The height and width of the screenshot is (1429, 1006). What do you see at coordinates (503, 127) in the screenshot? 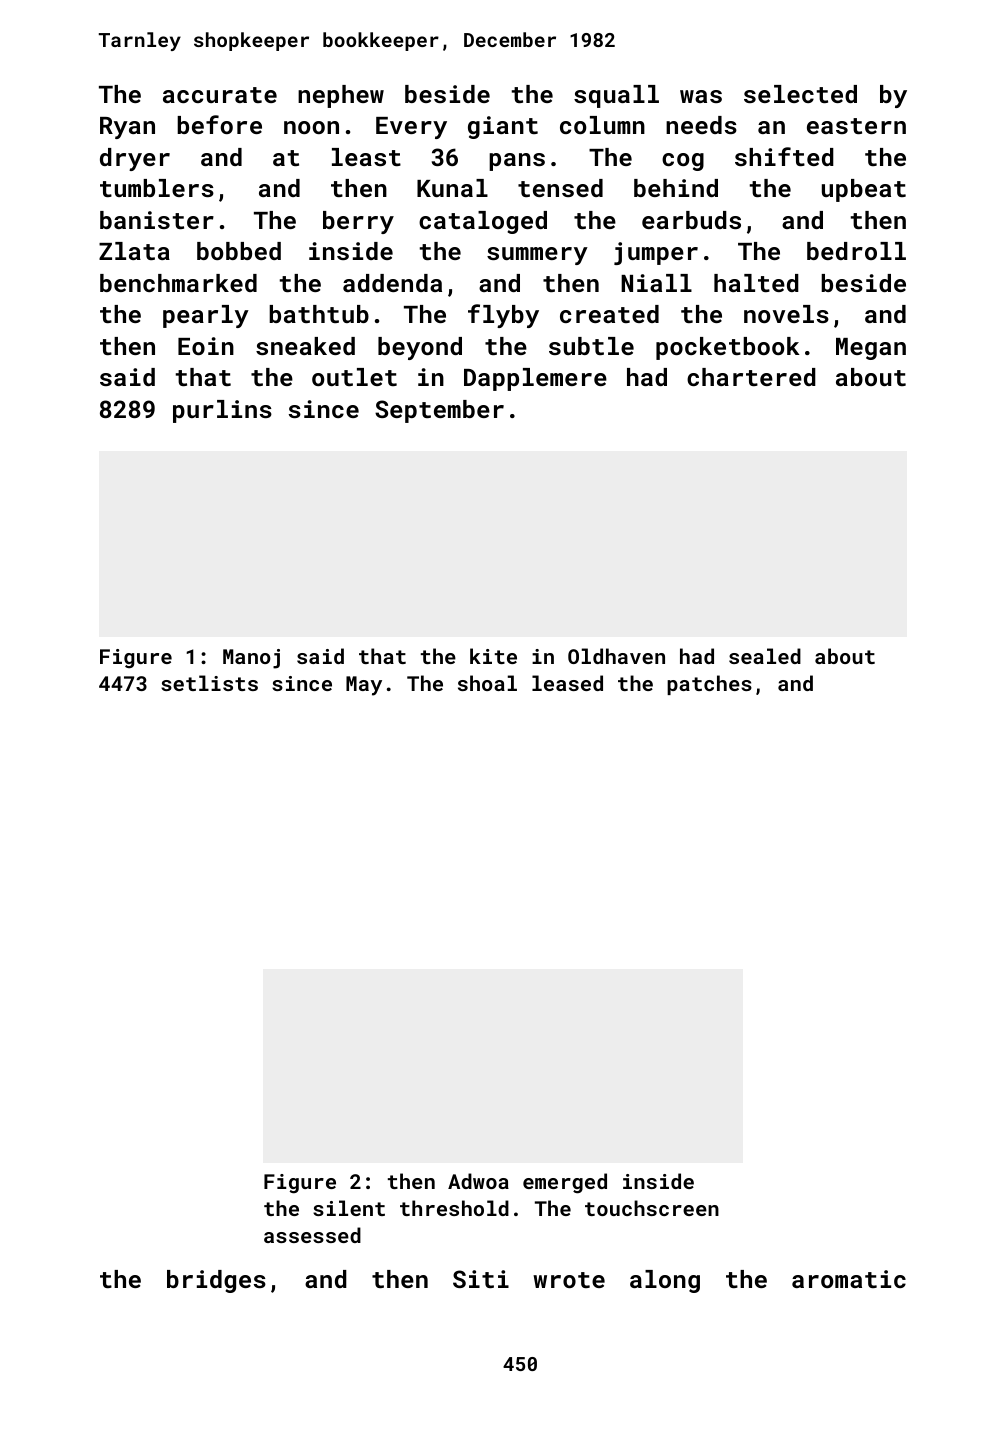
I see `giant` at bounding box center [503, 127].
